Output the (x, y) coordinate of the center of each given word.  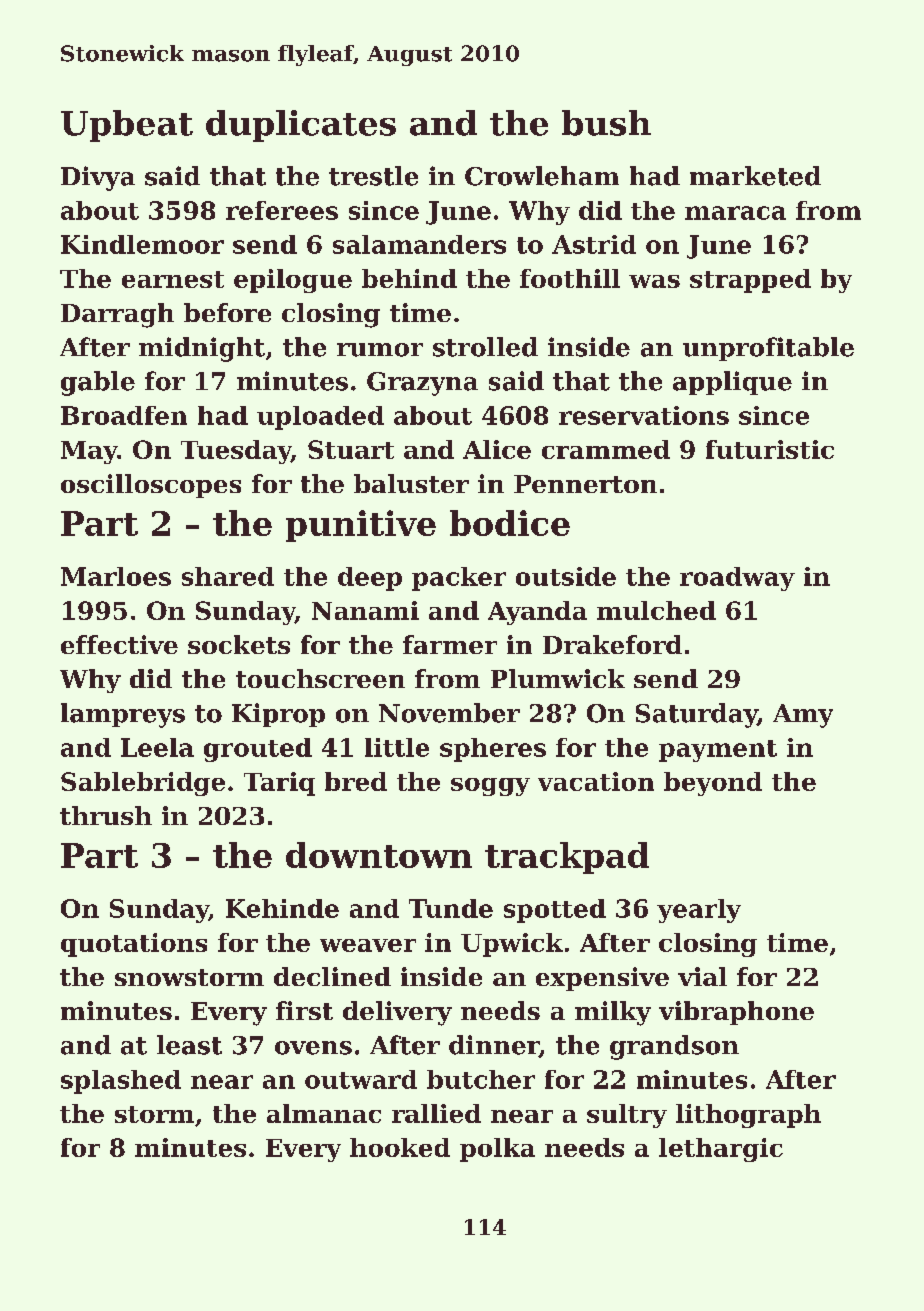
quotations (134, 945)
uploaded (320, 418)
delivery (397, 1013)
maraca (735, 213)
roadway (737, 579)
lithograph (748, 1116)
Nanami (365, 610)
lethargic (721, 1150)
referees (282, 210)
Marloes (116, 576)
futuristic (770, 449)
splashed (121, 1082)
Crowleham (542, 176)
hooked (400, 1147)
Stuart (351, 449)
